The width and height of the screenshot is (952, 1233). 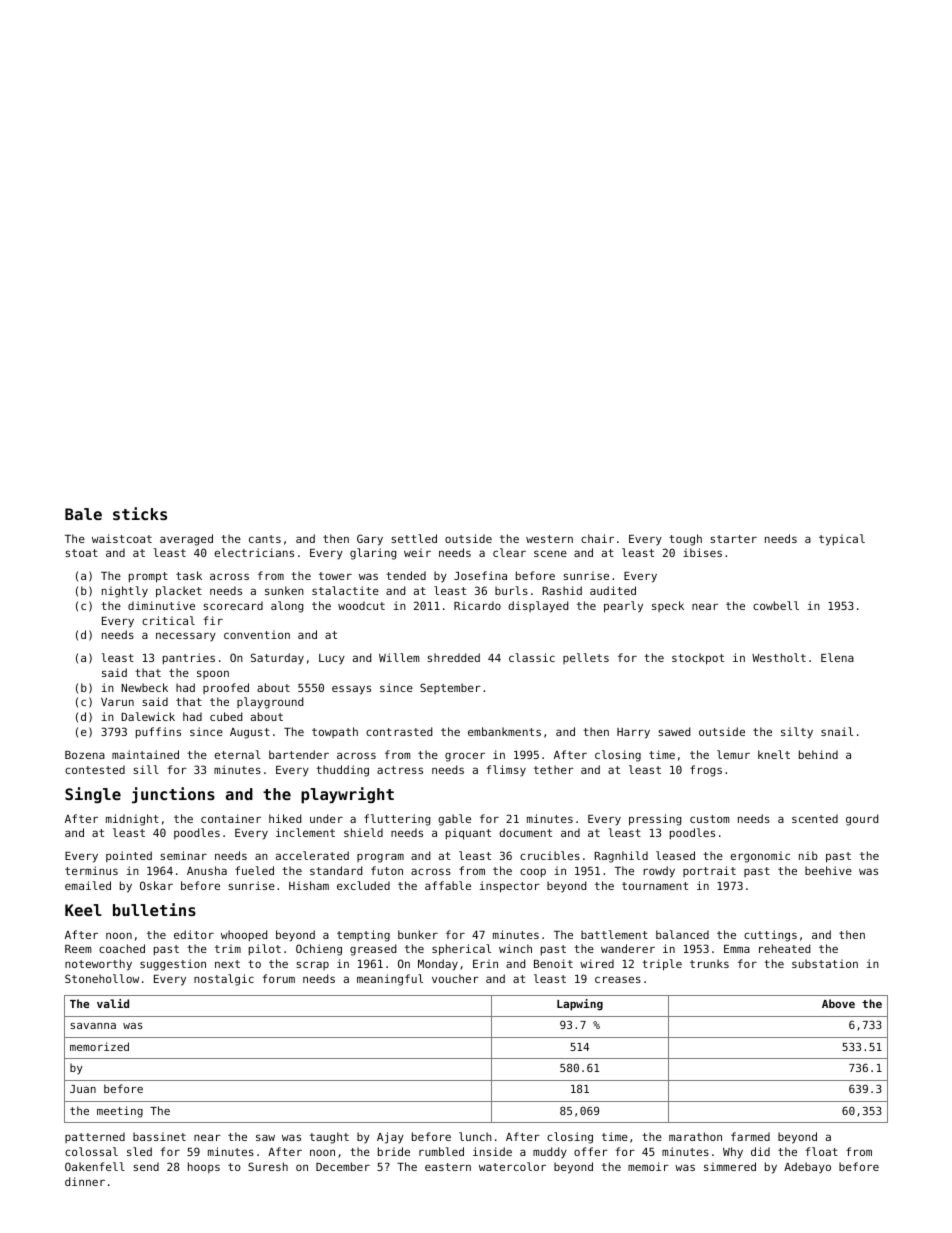 What do you see at coordinates (85, 1181) in the screenshot?
I see `dinner` at bounding box center [85, 1181].
